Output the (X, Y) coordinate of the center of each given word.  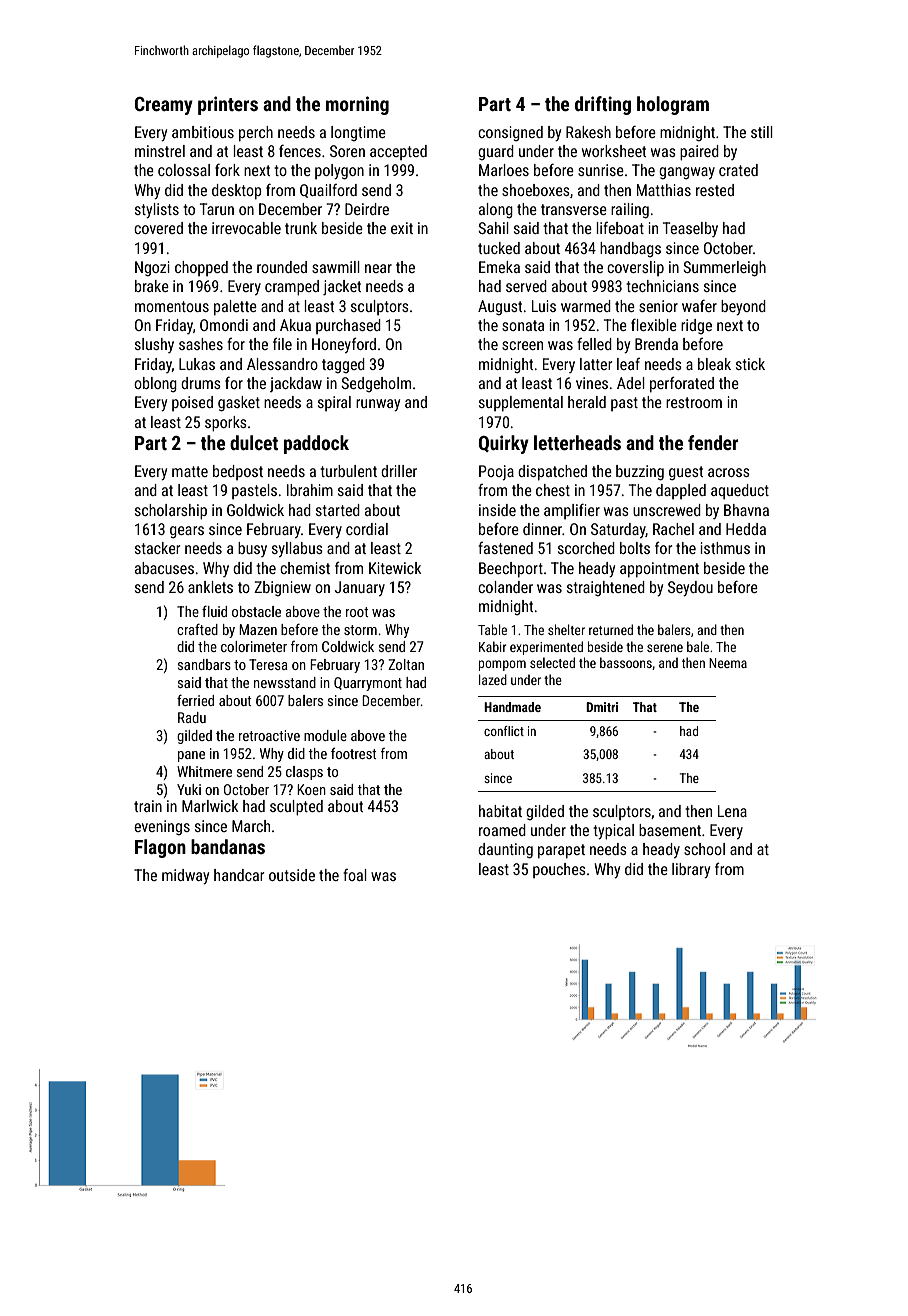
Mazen (258, 629)
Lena (732, 811)
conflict (504, 731)
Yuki (189, 789)
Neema (728, 663)
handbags (630, 249)
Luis (544, 306)
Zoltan (406, 664)
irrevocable (246, 228)
